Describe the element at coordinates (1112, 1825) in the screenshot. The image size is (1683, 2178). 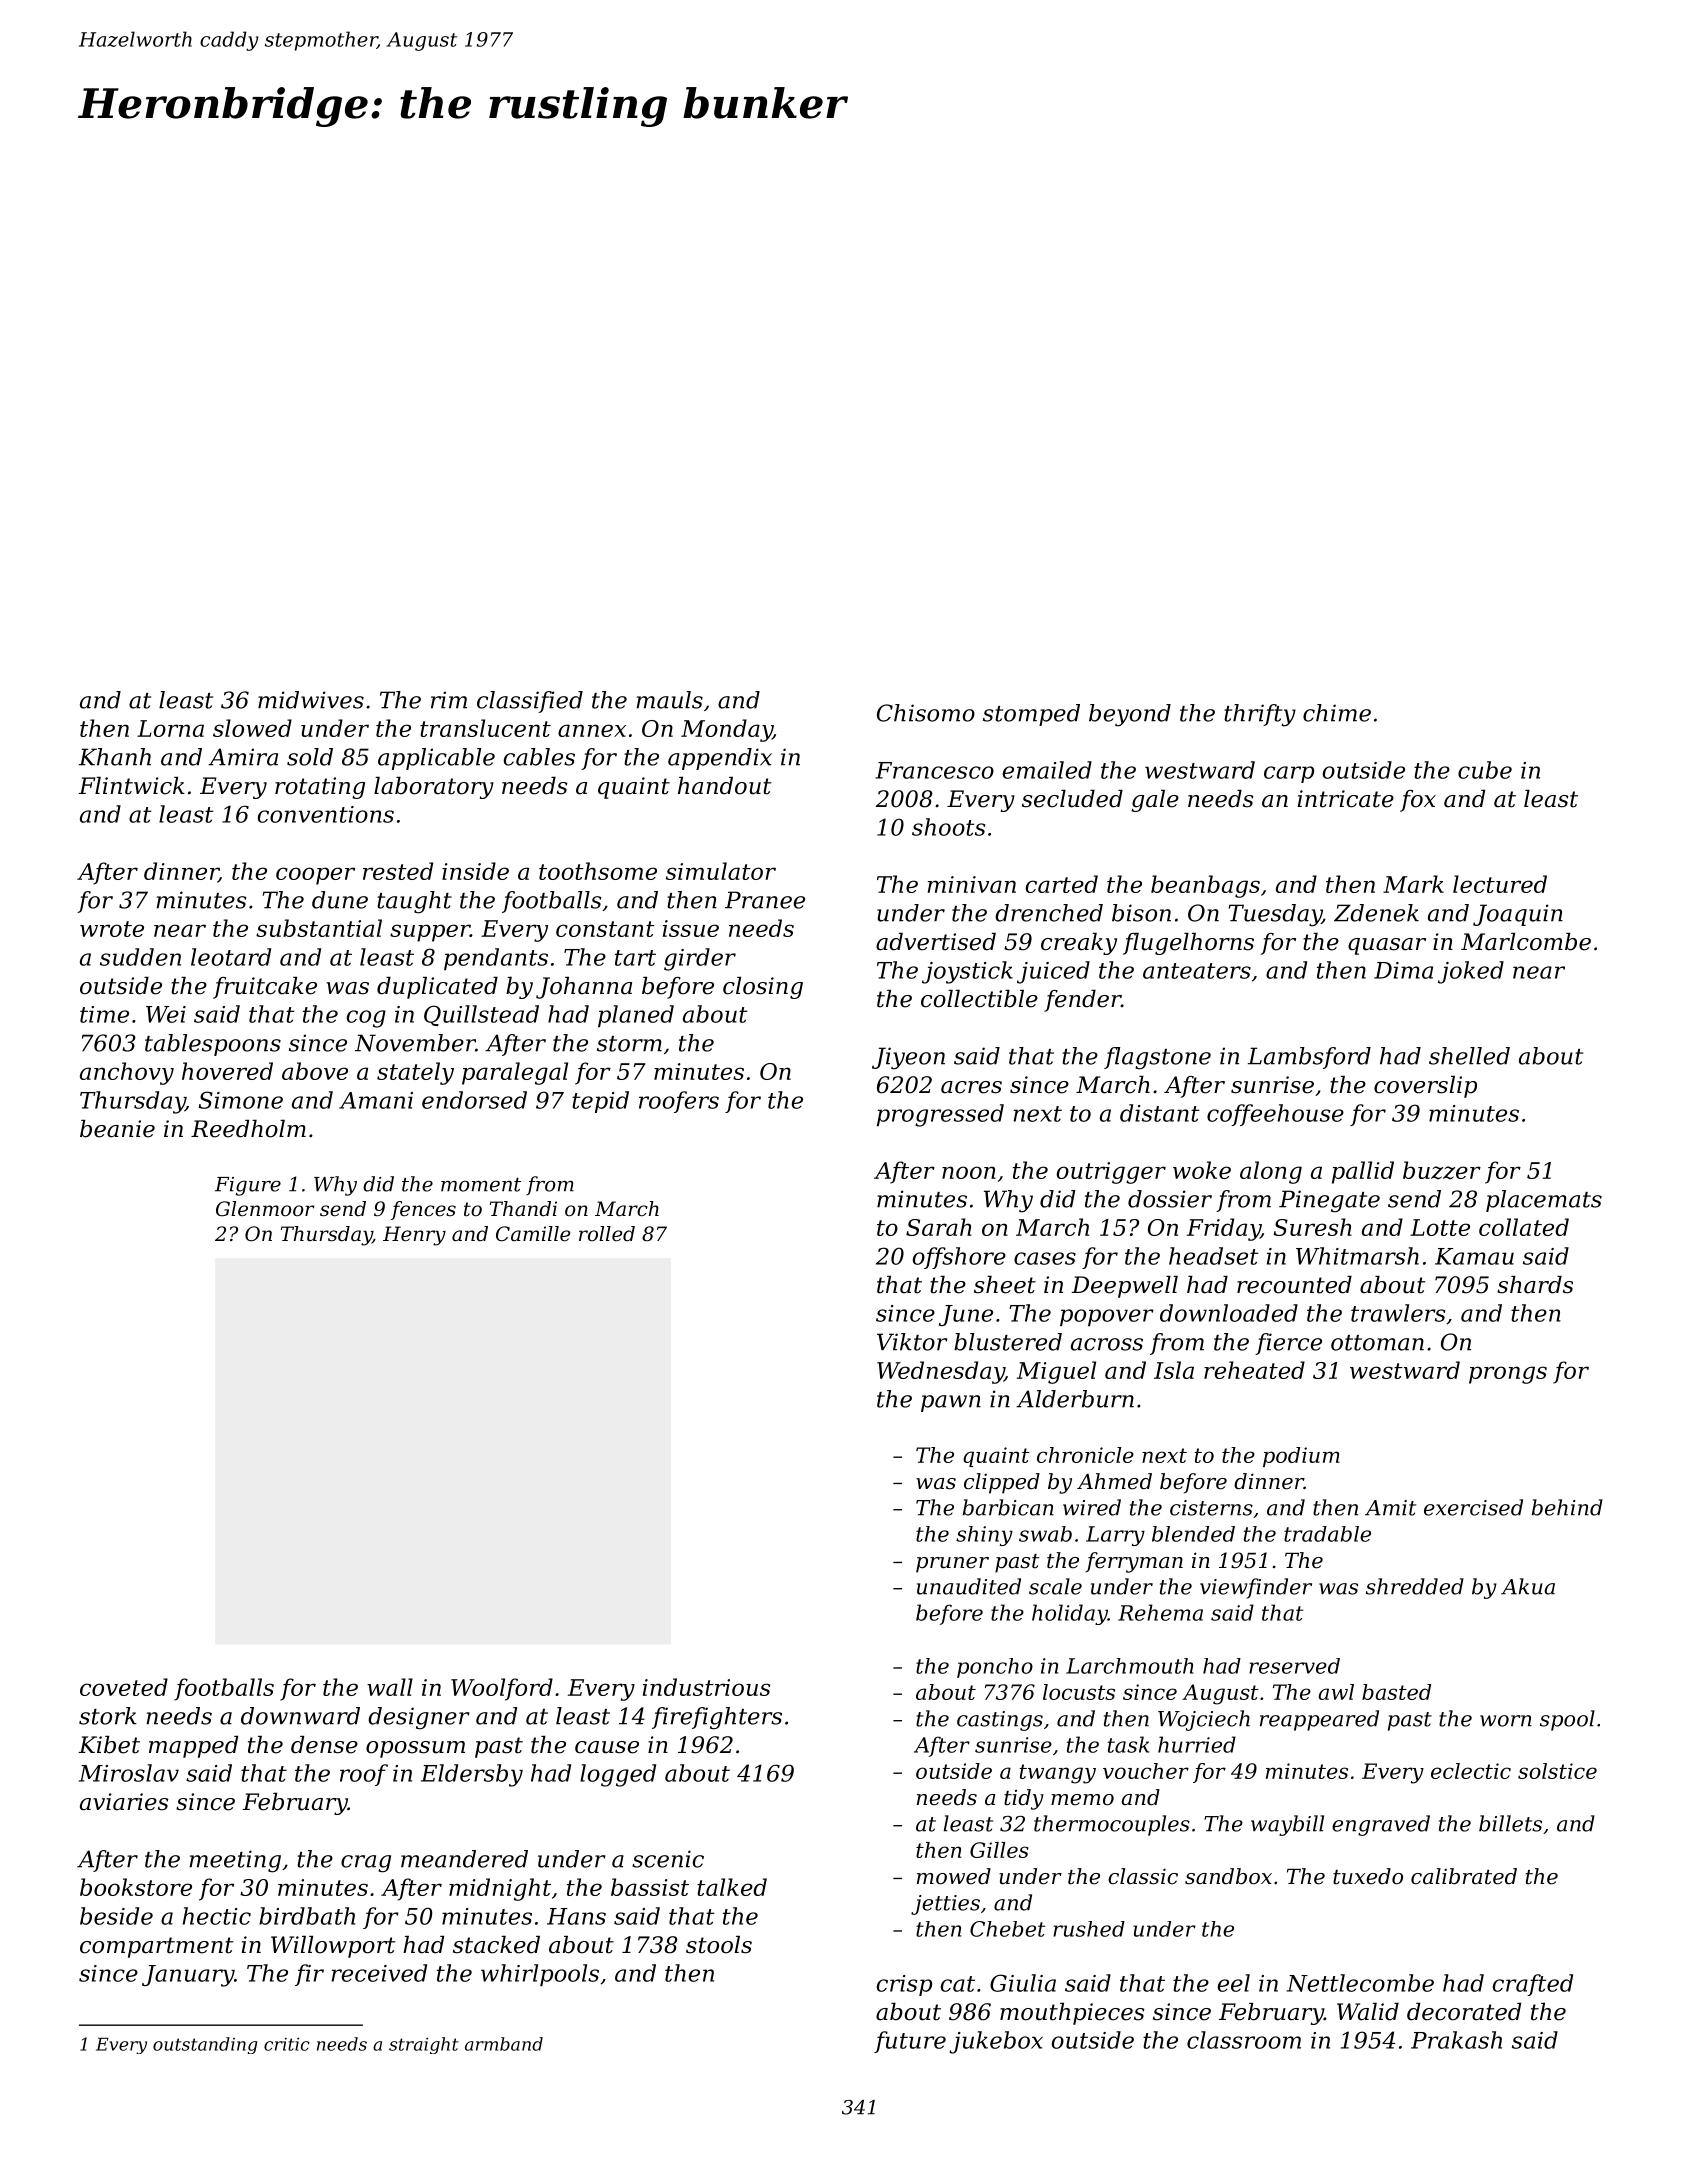
I see `thermocouples` at that location.
